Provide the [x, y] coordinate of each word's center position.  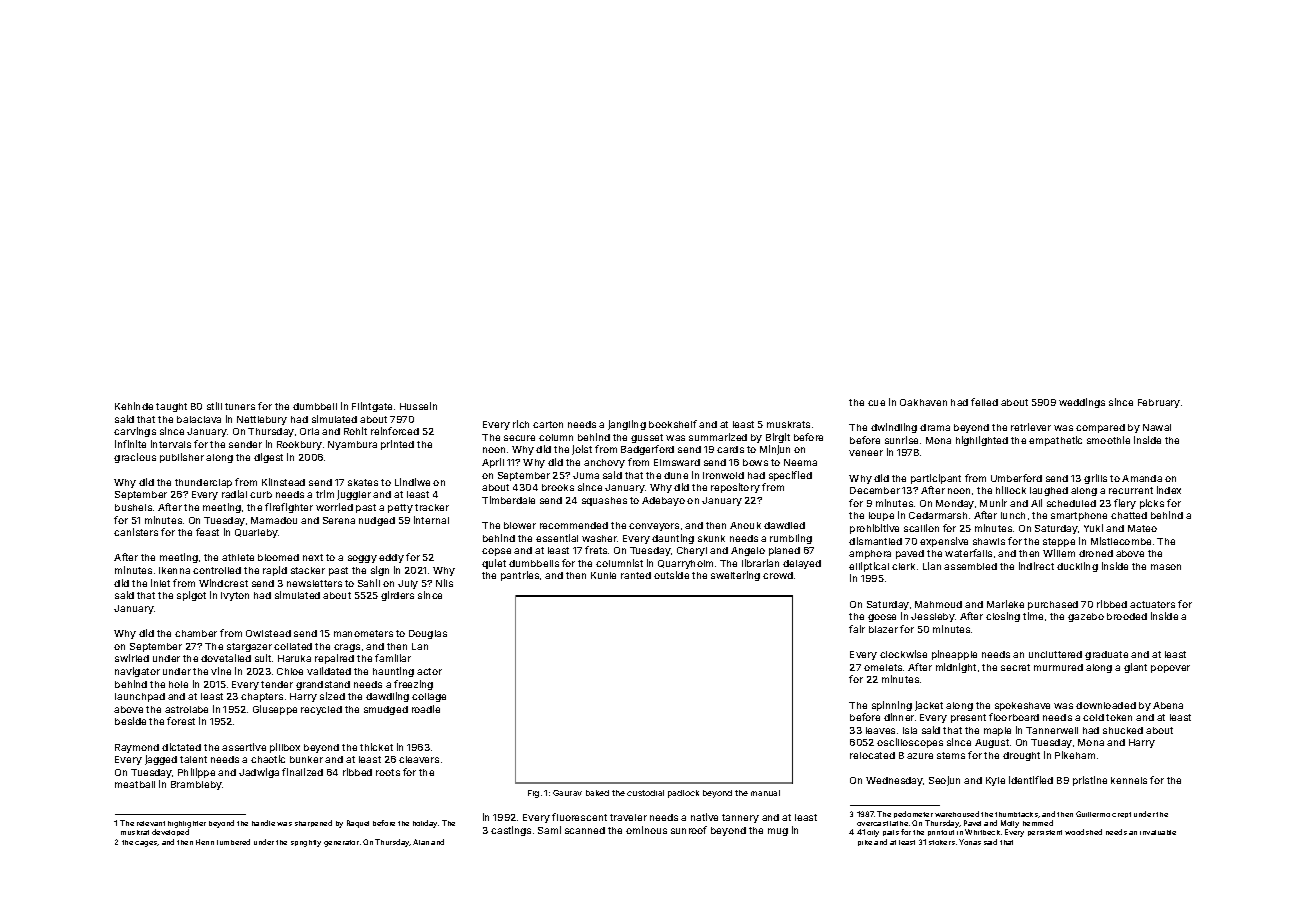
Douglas [428, 634]
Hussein [418, 406]
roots [388, 772]
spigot [191, 596]
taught [171, 407]
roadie [426, 709]
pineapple [954, 655]
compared [1100, 428]
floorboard [1014, 717]
